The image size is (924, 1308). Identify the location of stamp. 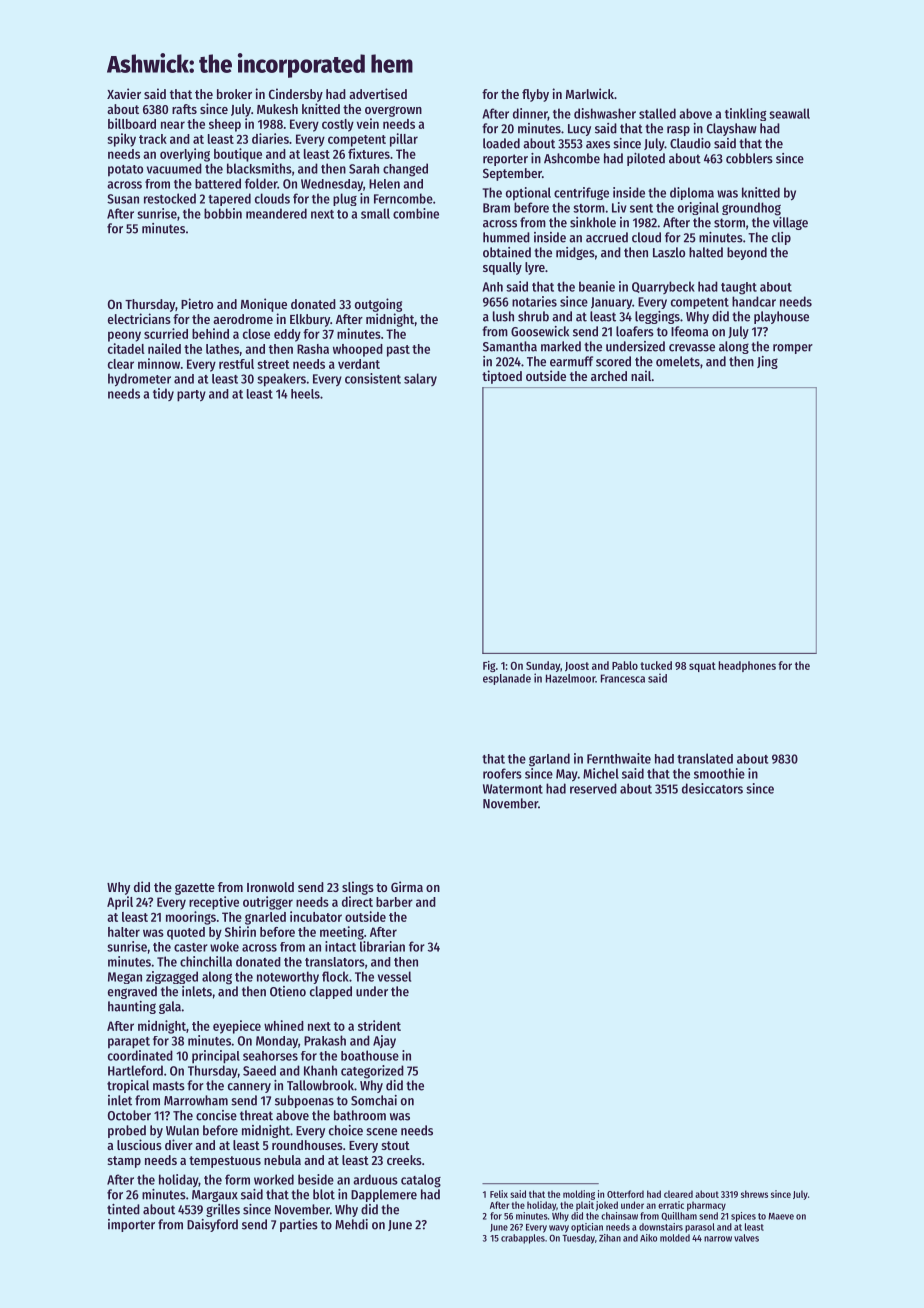
(124, 1162).
